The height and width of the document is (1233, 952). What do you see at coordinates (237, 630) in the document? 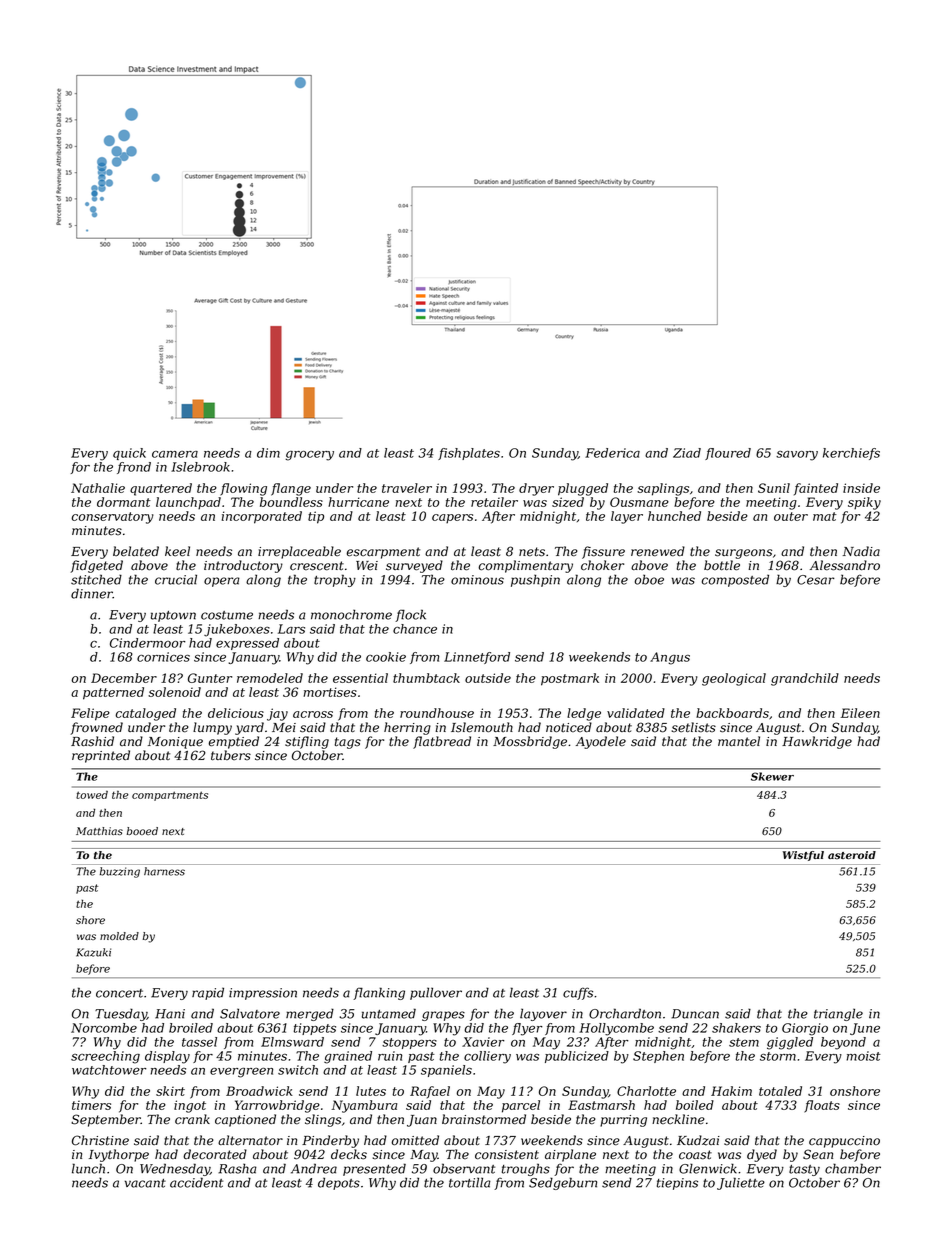
I see `jukeboxes` at bounding box center [237, 630].
